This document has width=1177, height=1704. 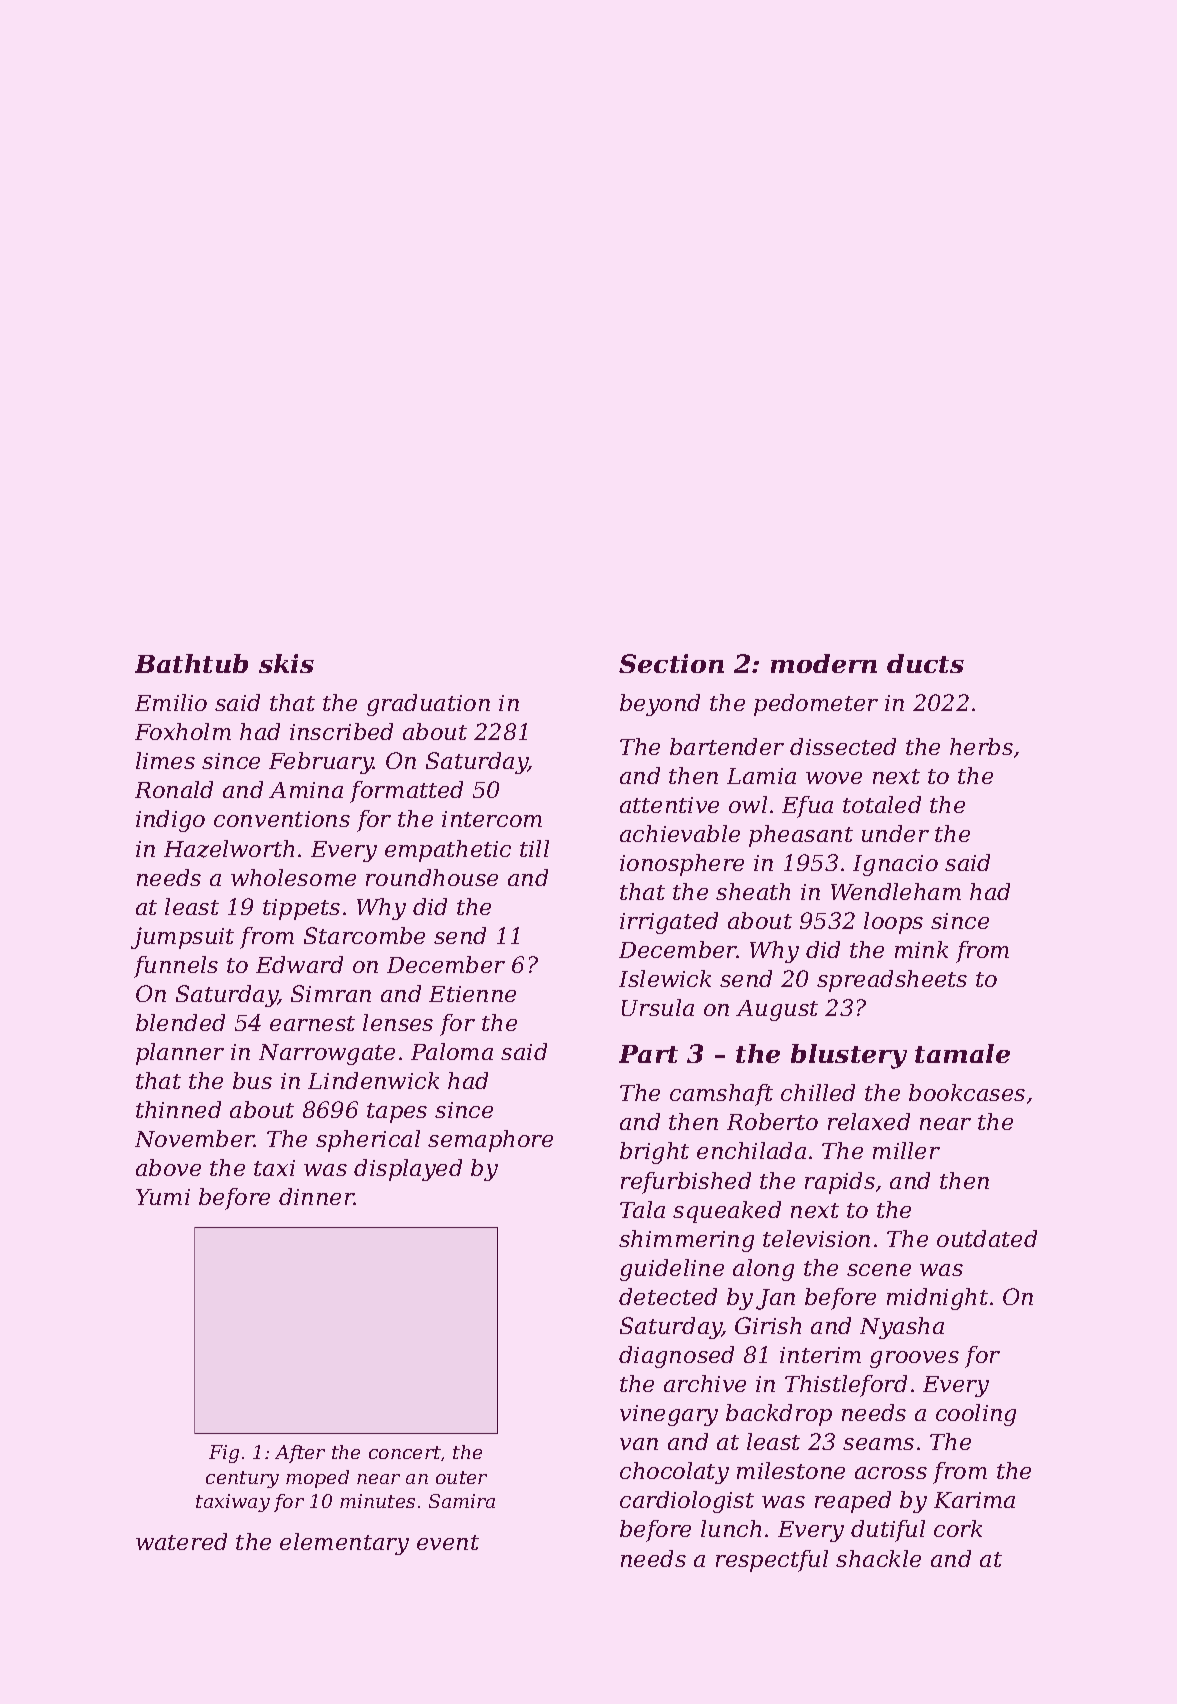 I want to click on herbs, so click(x=981, y=746).
